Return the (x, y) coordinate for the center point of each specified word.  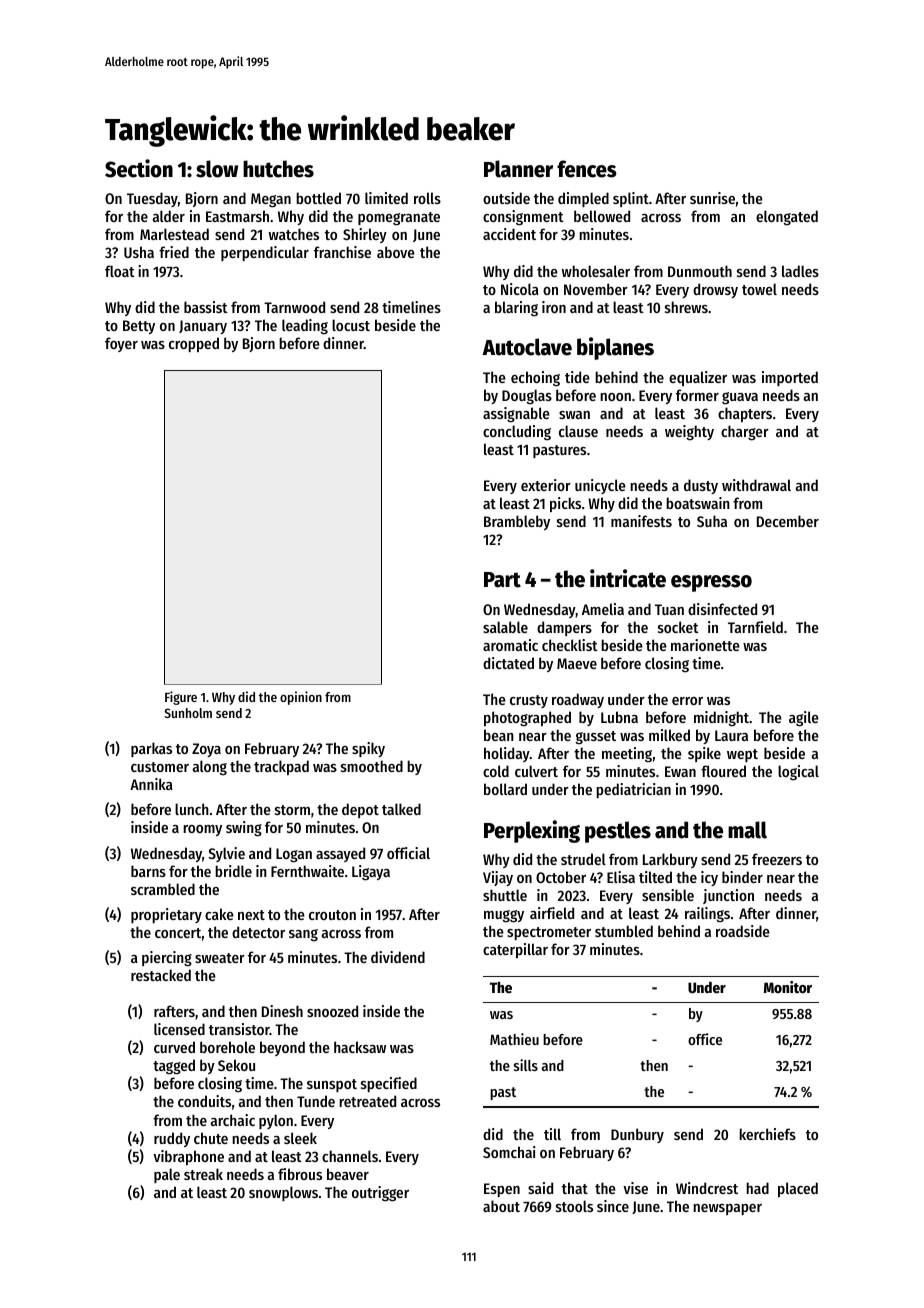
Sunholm (188, 713)
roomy (202, 830)
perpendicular (265, 253)
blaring (516, 309)
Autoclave (527, 347)
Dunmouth (700, 271)
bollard (505, 789)
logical (798, 773)
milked (669, 735)
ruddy (172, 1139)
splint (631, 199)
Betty (139, 327)
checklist (570, 645)
